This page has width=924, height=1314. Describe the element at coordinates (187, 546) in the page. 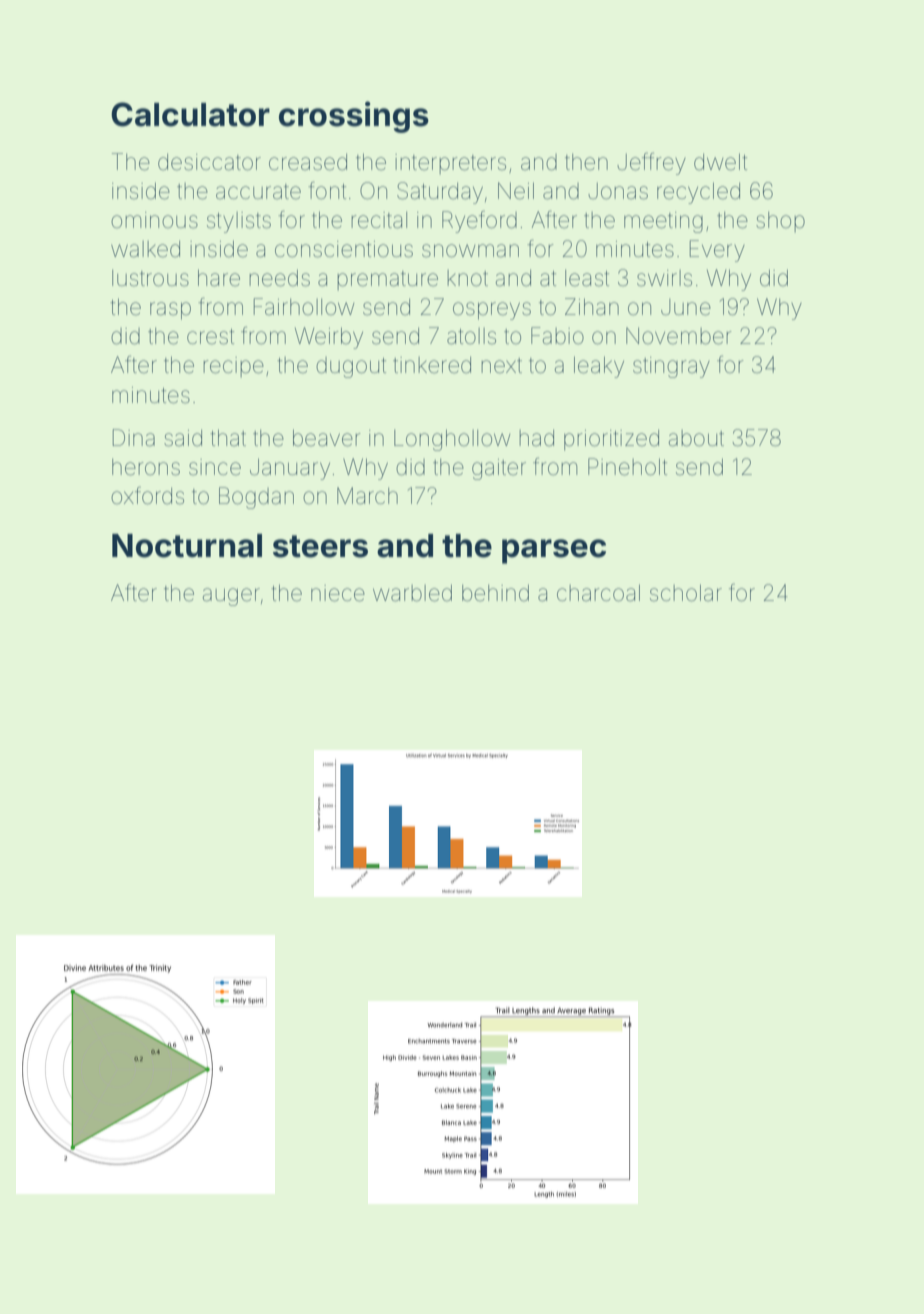

I see `Nocturnal` at that location.
